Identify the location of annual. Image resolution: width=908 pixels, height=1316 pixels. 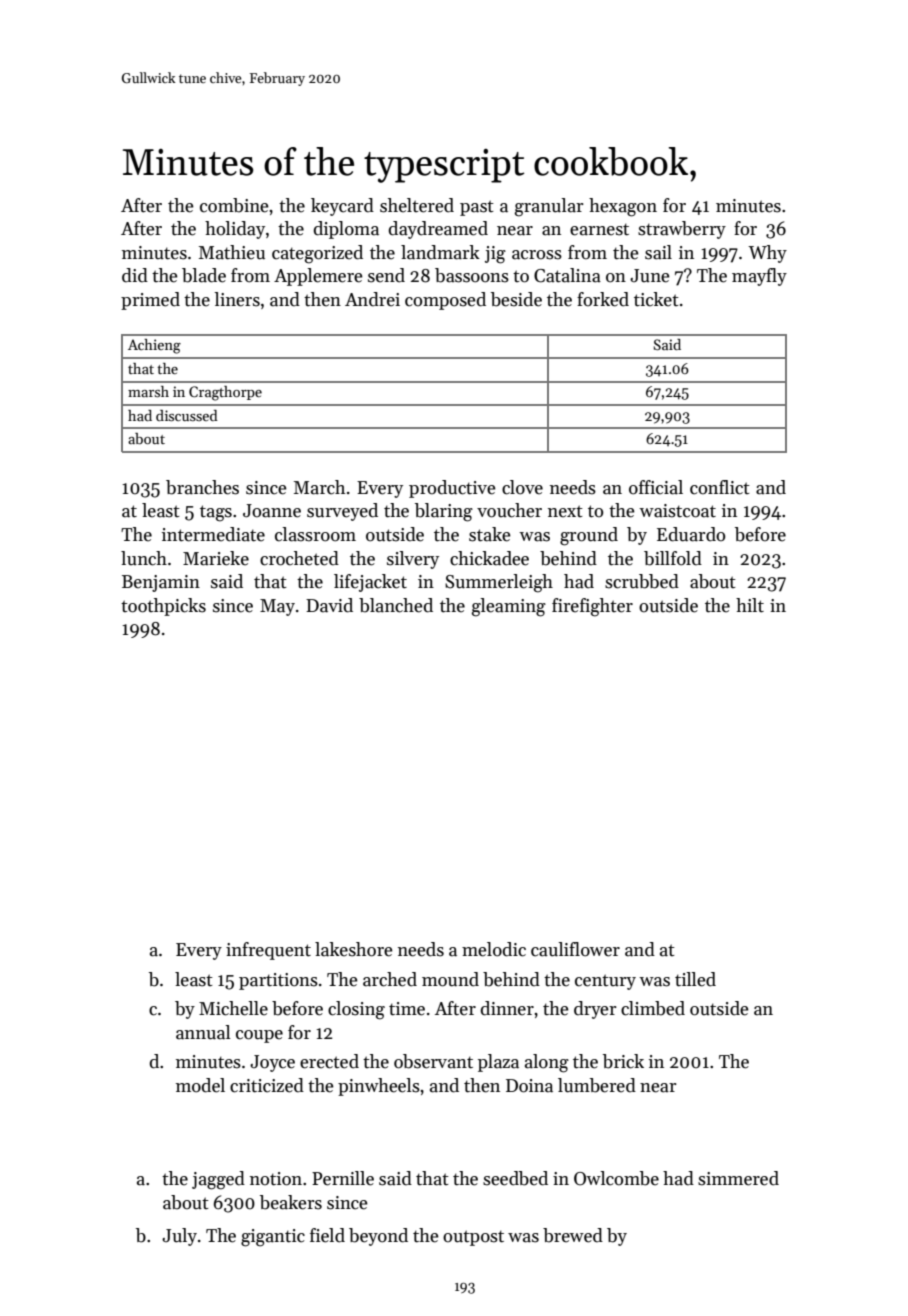
(203, 1032).
